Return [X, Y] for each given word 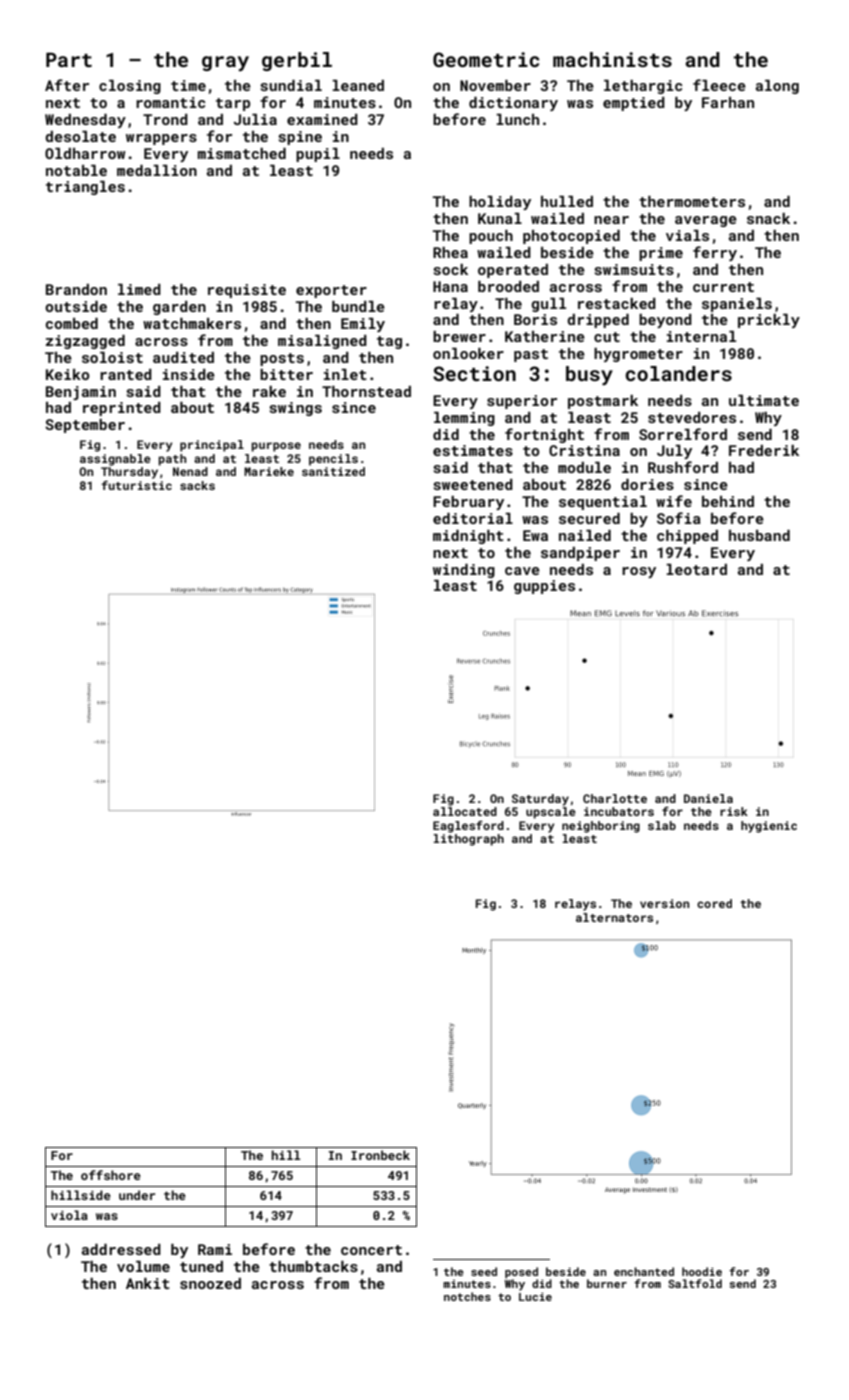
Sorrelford [683, 434]
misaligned [322, 342]
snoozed [210, 1283]
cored [714, 903]
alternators [614, 917]
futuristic [136, 485]
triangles [85, 188]
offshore [111, 1175]
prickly [769, 321]
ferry [715, 253]
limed [139, 289]
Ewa [535, 535]
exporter [331, 291]
